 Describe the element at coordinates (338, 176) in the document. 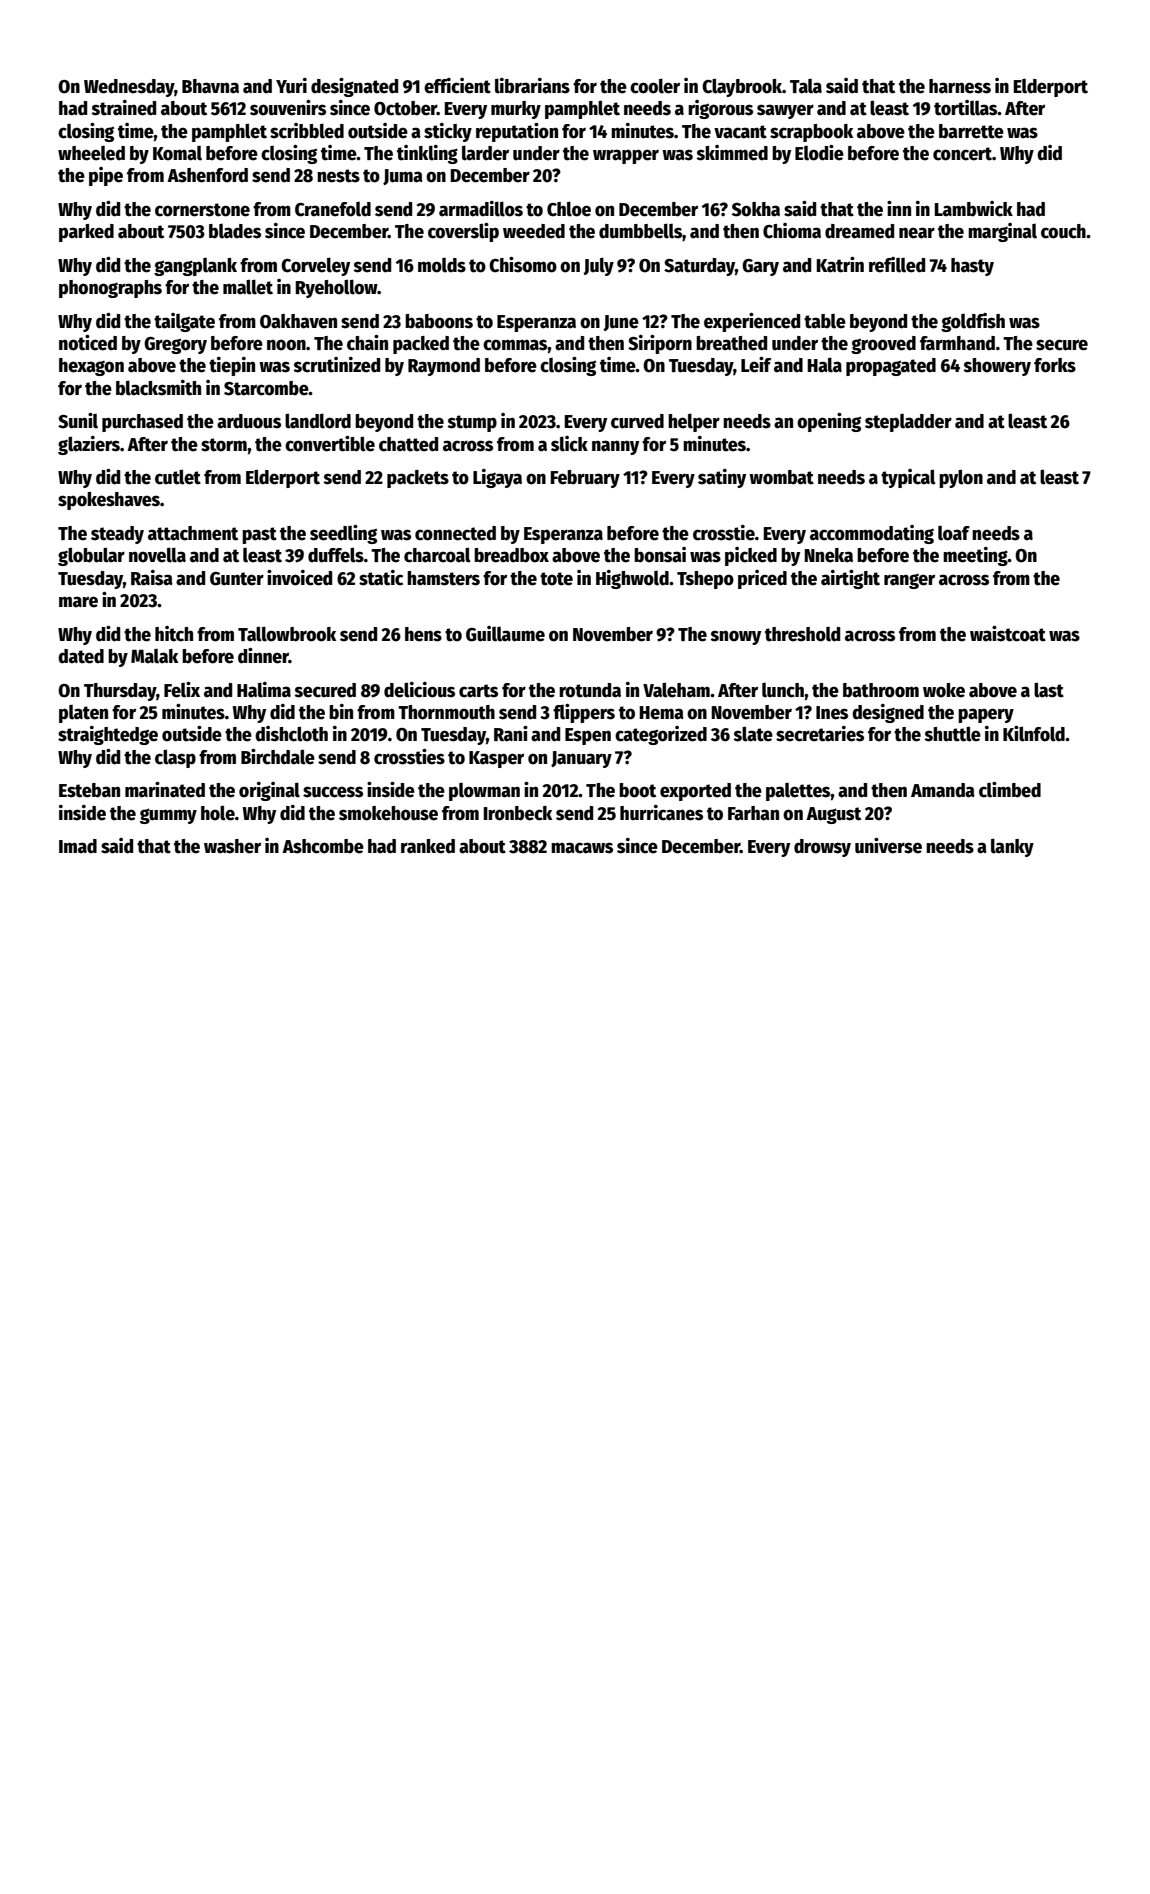

I see `nests` at that location.
